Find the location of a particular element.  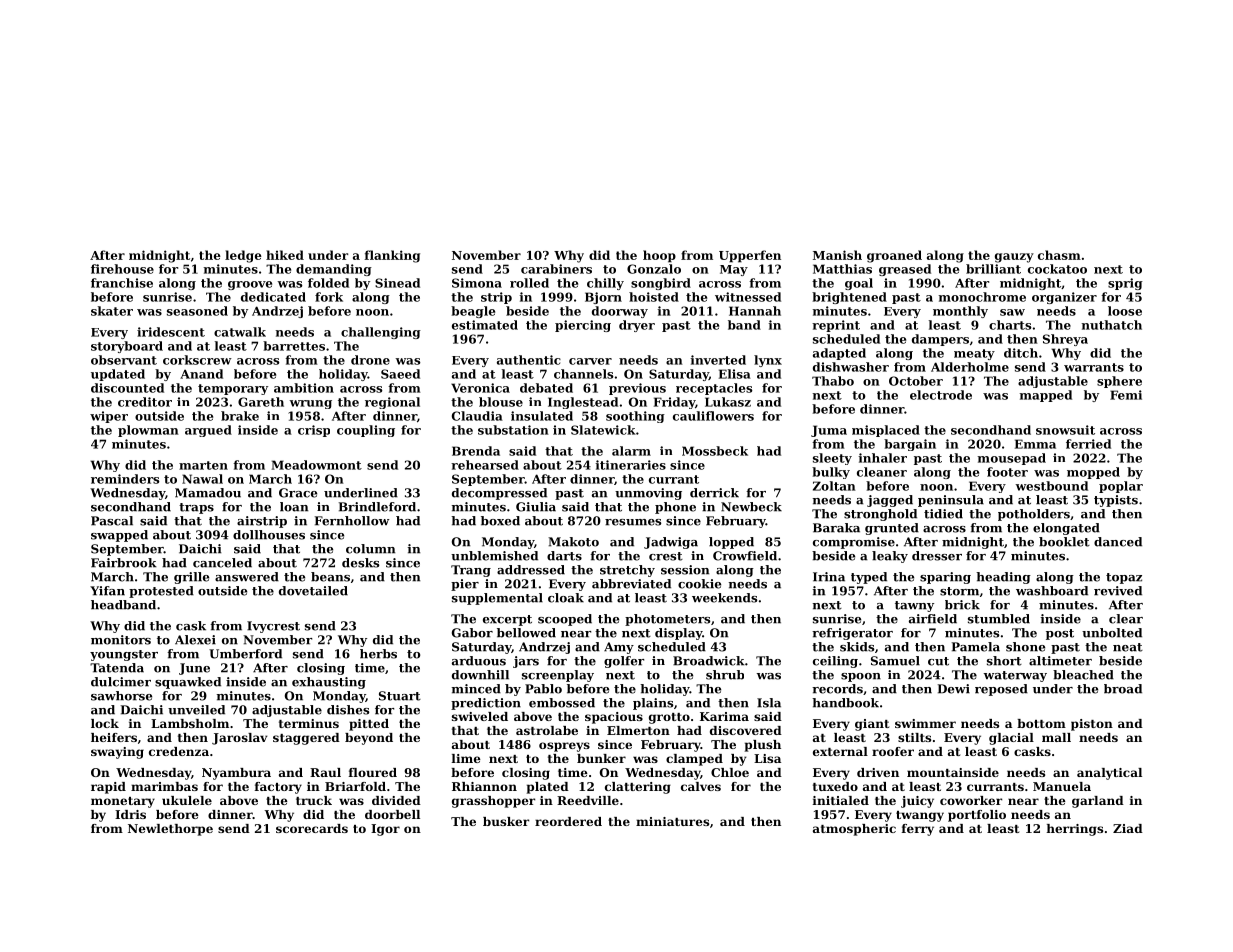

Elmerton is located at coordinates (638, 730).
